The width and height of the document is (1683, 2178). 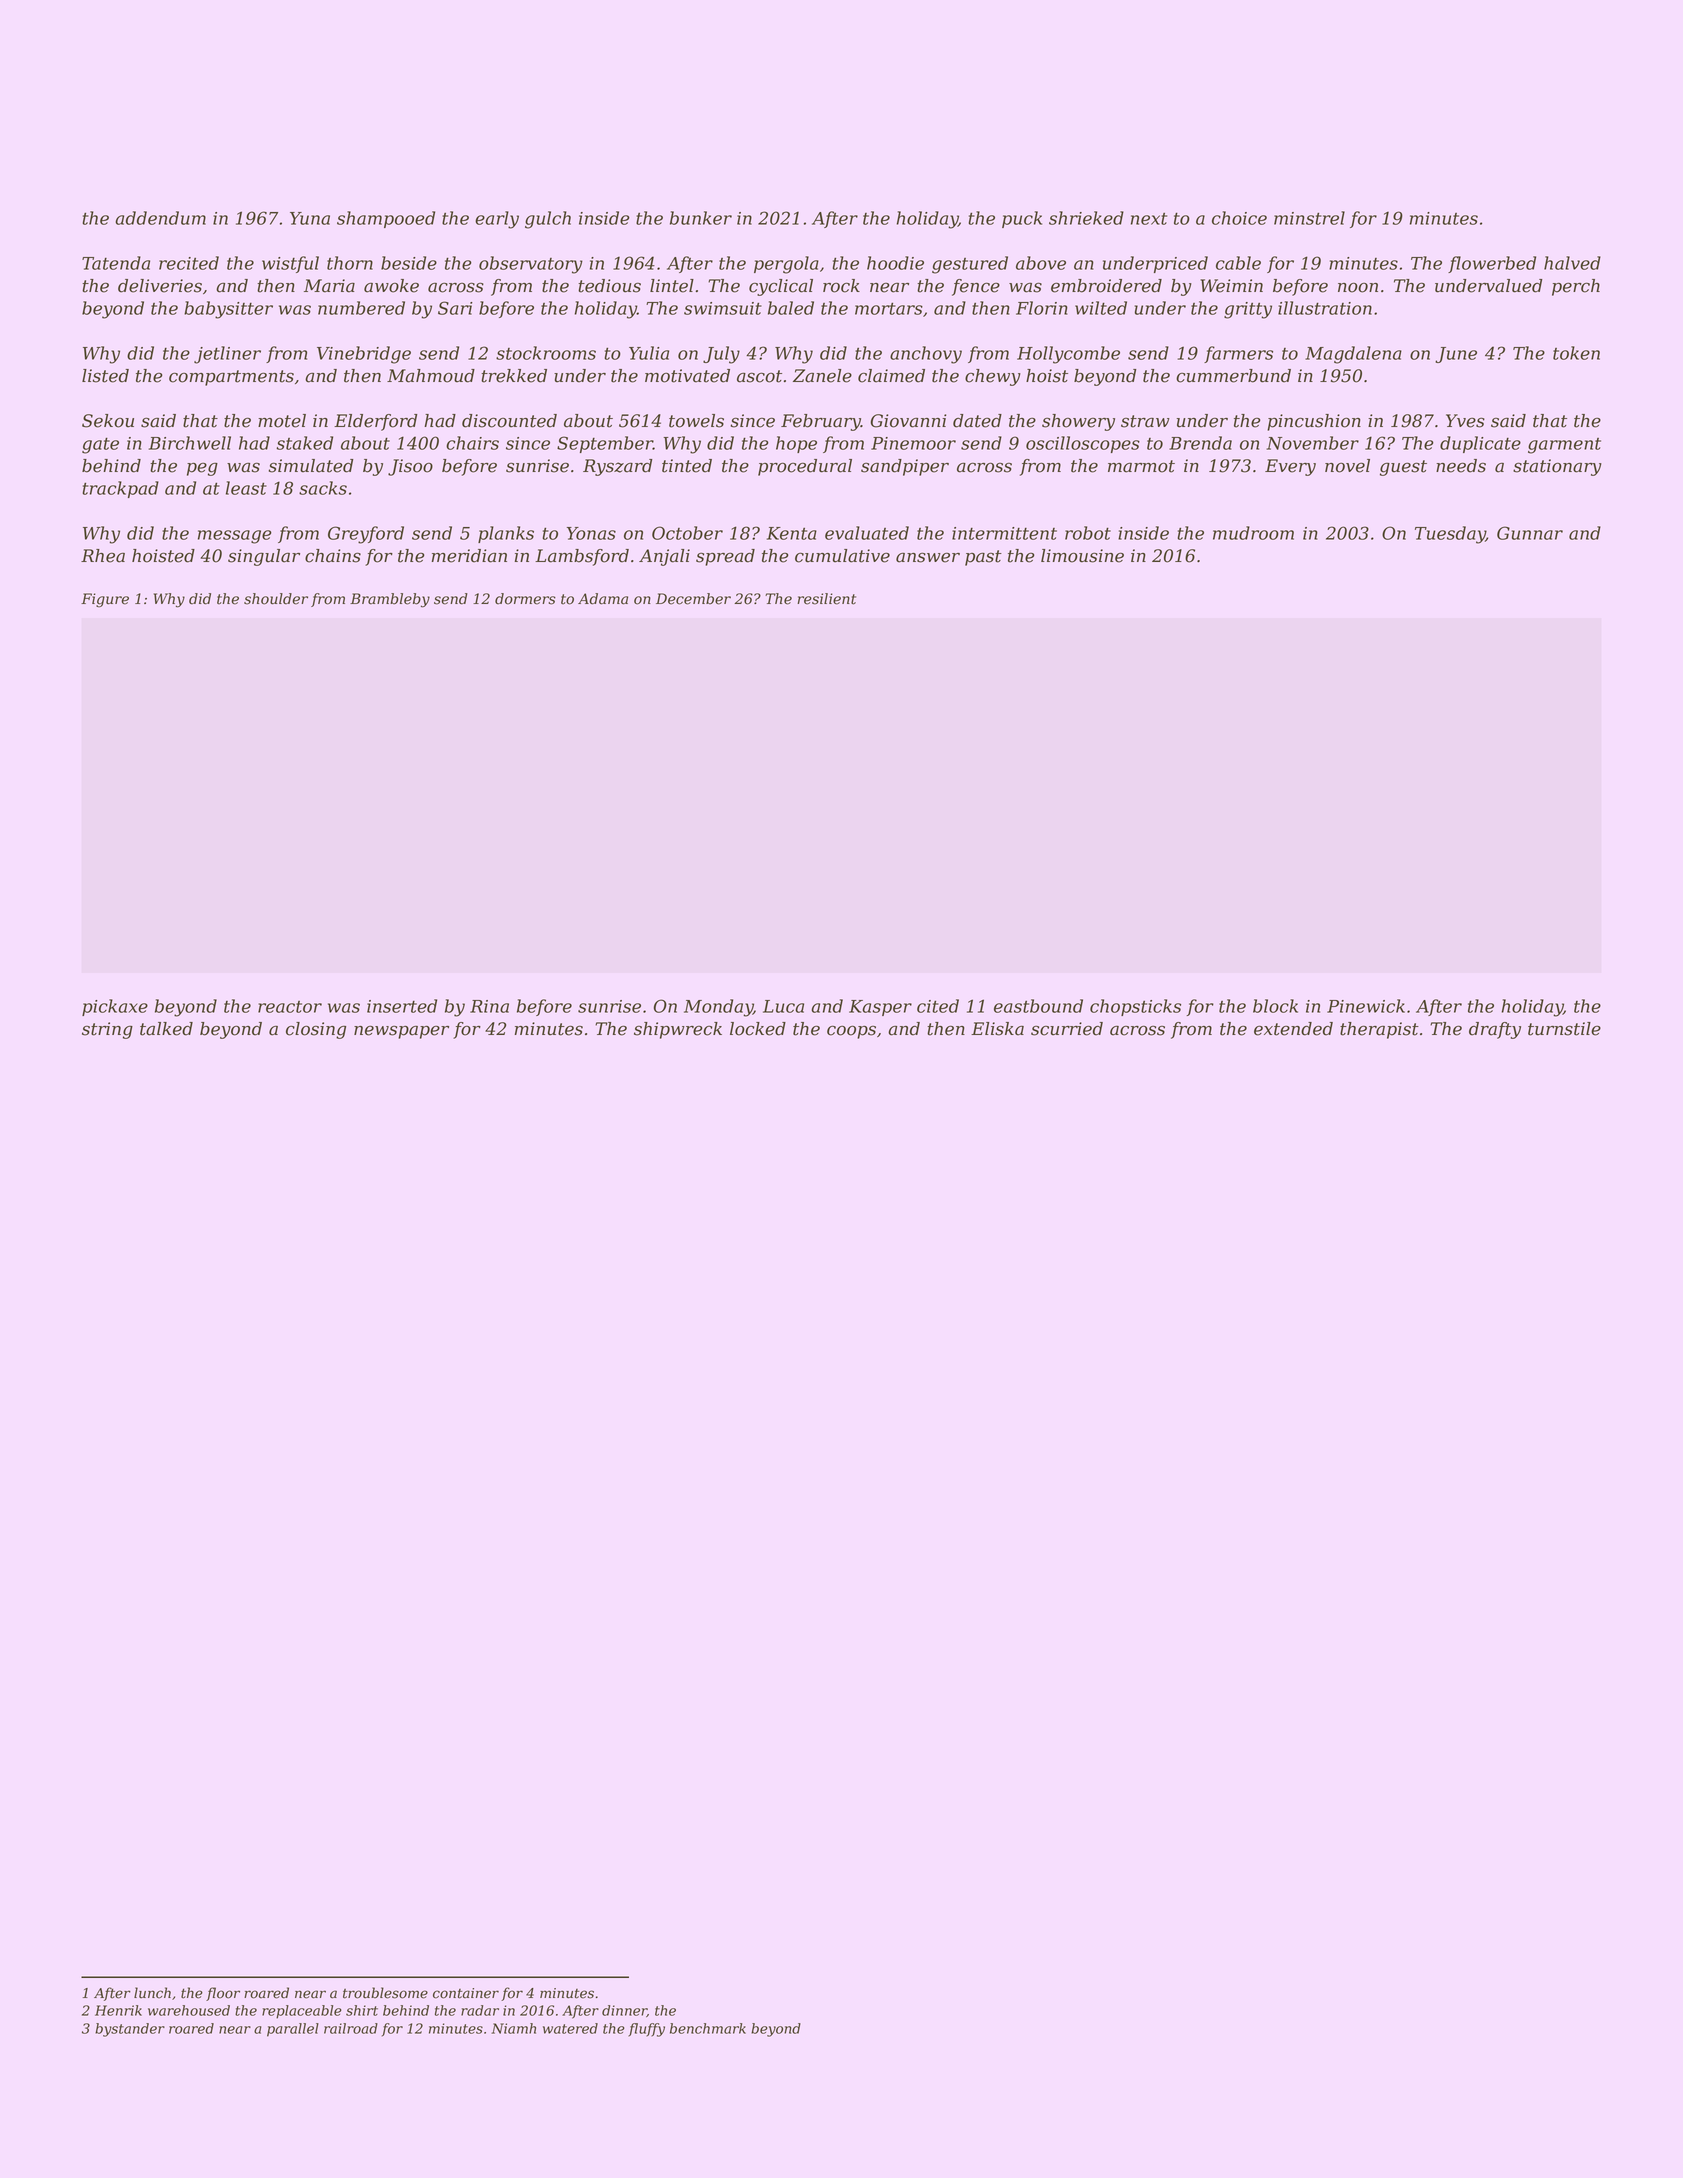 I want to click on therapist, so click(x=1379, y=1030).
